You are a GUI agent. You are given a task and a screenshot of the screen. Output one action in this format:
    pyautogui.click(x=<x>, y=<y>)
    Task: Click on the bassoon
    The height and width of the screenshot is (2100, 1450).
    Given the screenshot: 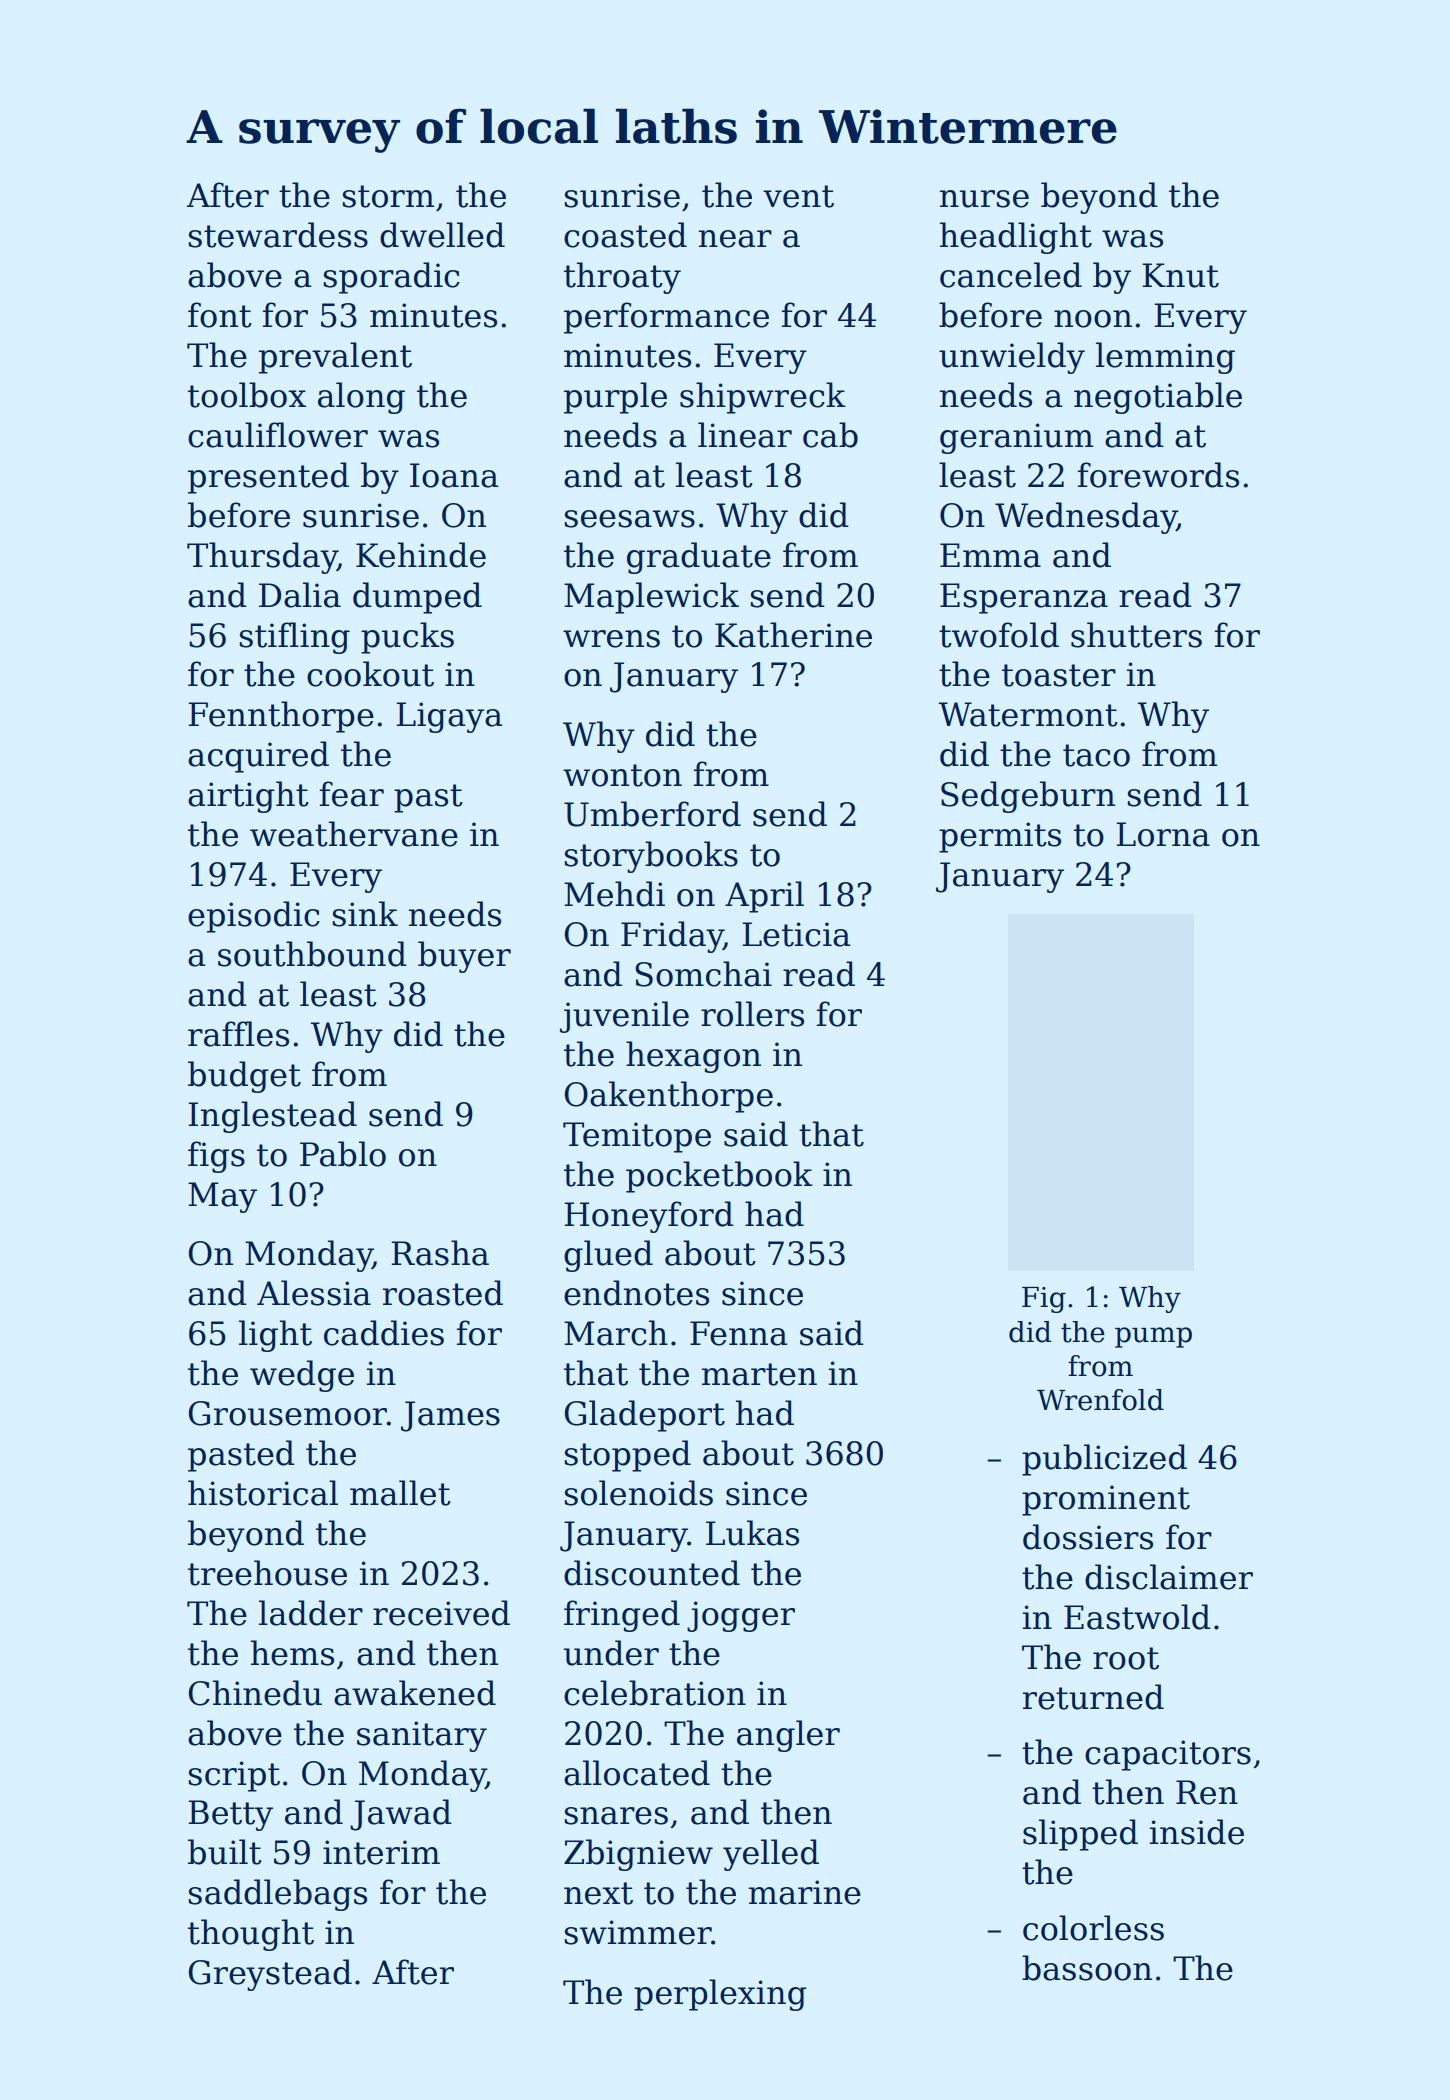 What is the action you would take?
    pyautogui.click(x=1087, y=1968)
